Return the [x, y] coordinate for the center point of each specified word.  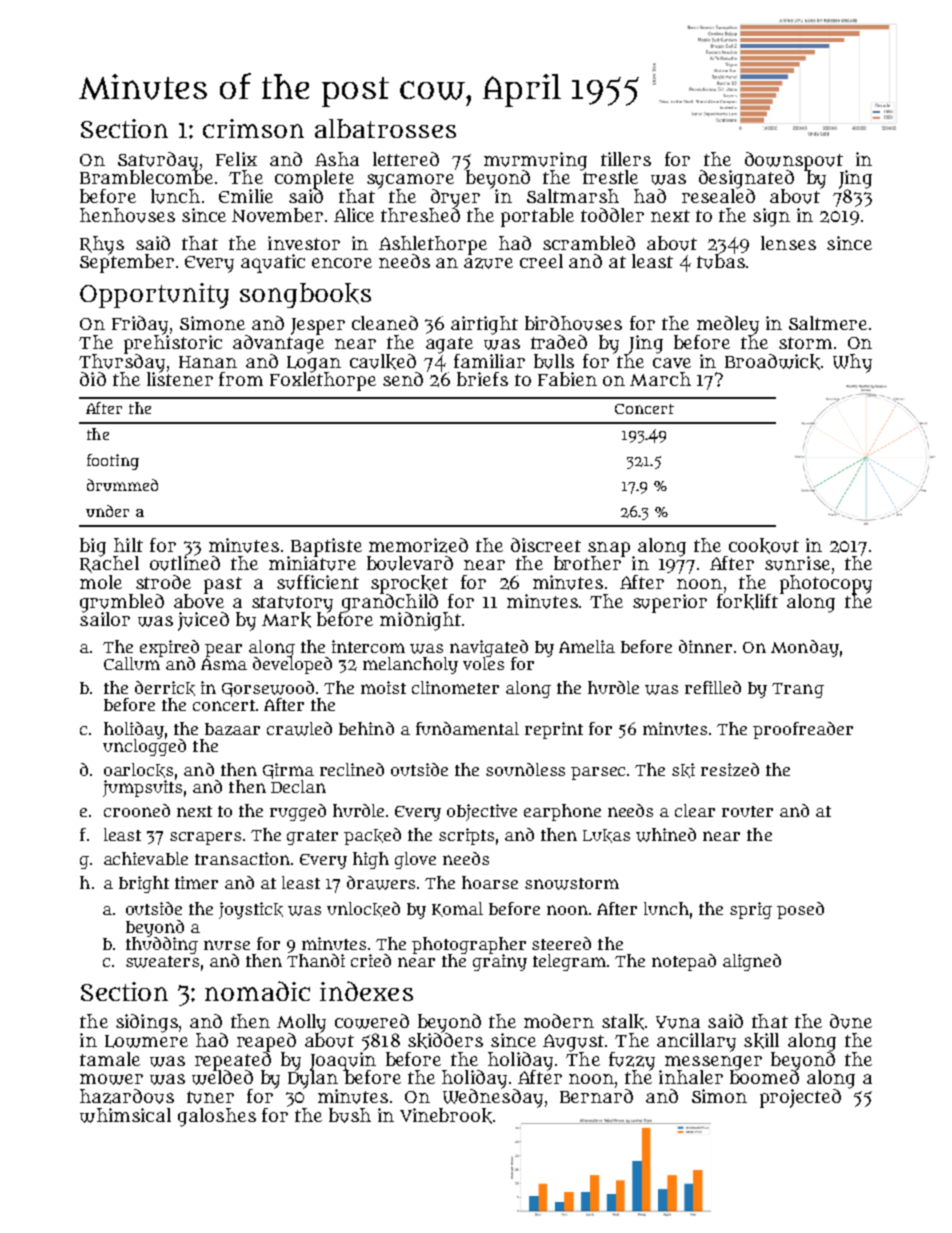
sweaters [162, 962]
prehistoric [173, 344]
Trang [798, 690]
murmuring [535, 161]
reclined [352, 769]
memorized [418, 545]
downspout [794, 161]
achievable [146, 858]
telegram [569, 962]
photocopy [826, 584]
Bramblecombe [146, 177]
